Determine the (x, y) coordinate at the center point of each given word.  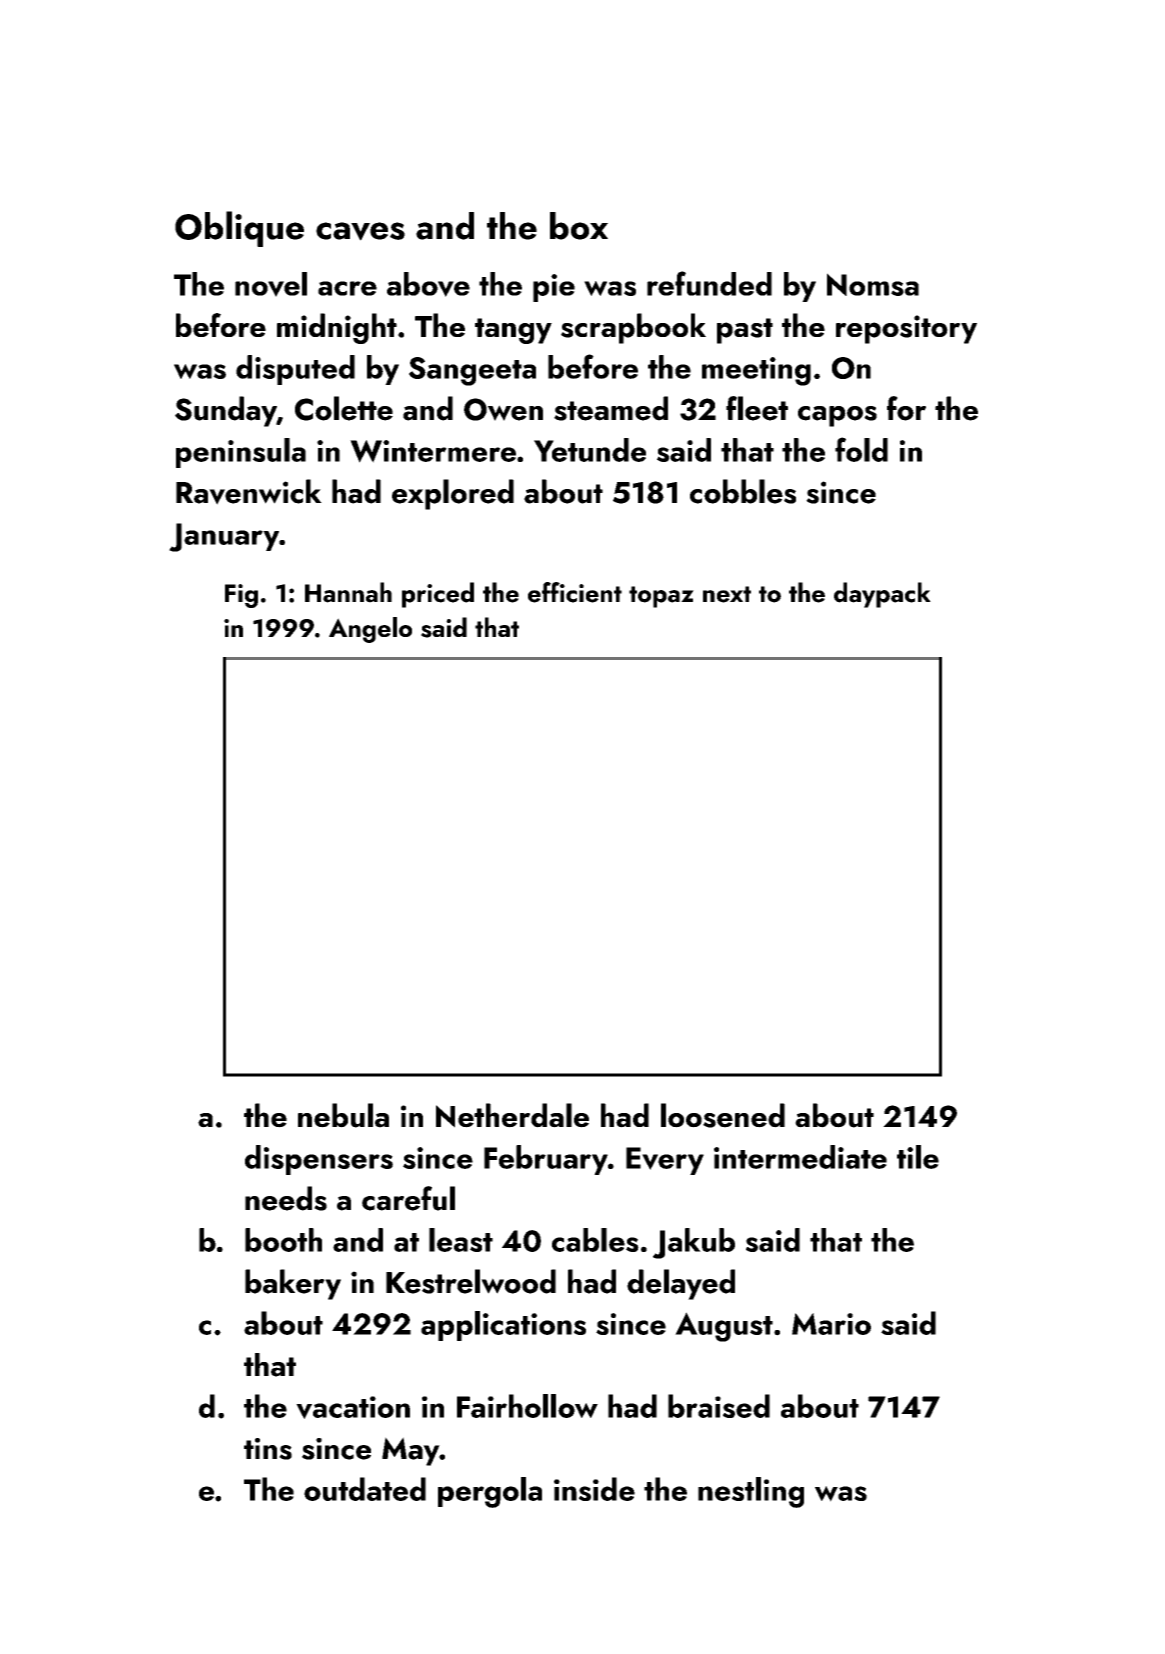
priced (438, 595)
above (428, 284)
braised (719, 1406)
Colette (344, 408)
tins (268, 1449)
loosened (723, 1115)
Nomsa (873, 284)
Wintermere (433, 451)
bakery (293, 1284)
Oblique (239, 229)
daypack (882, 595)
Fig (241, 596)
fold (861, 449)
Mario (831, 1324)
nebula (343, 1115)
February (546, 1160)
